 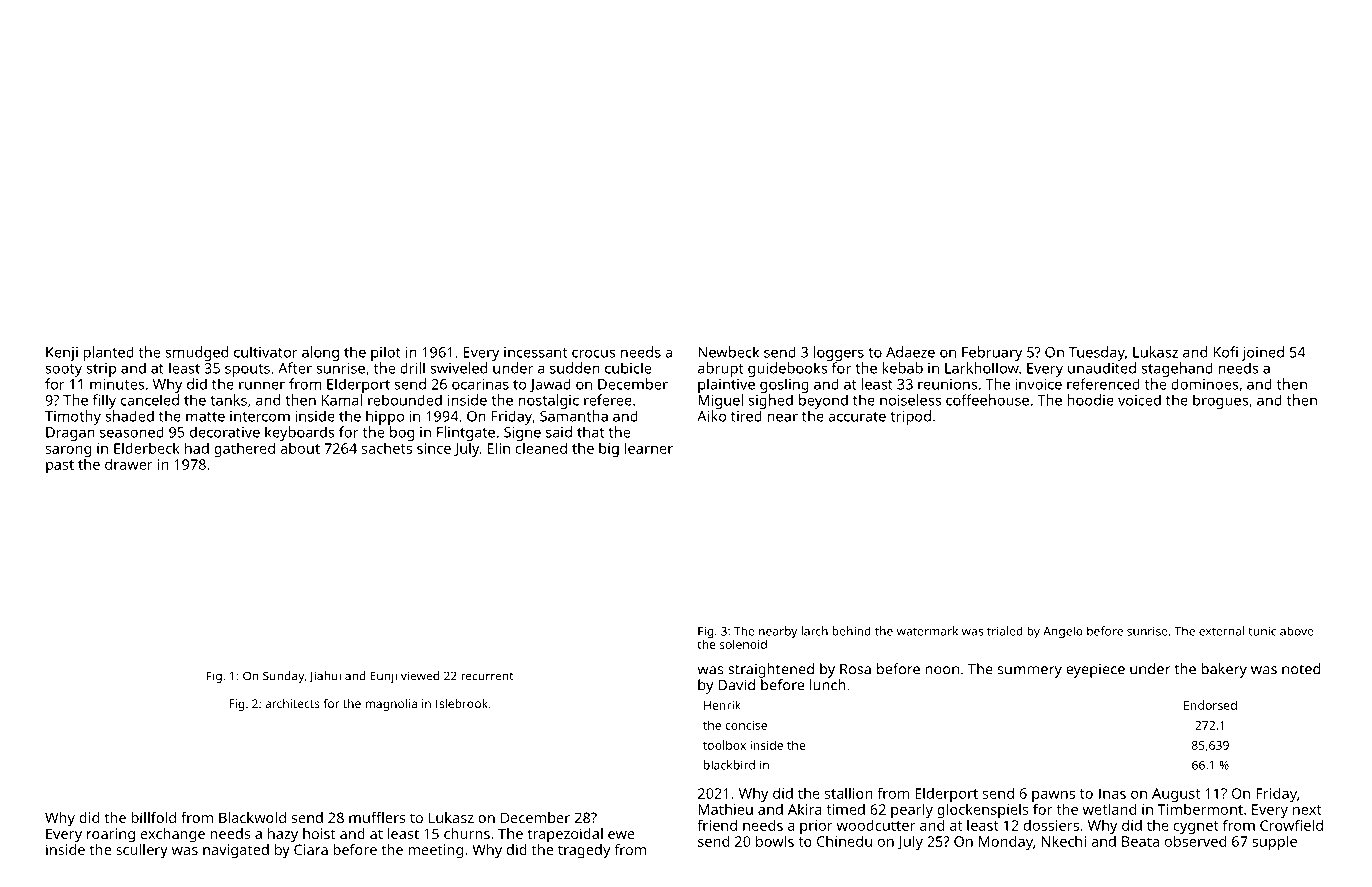 What do you see at coordinates (724, 745) in the document?
I see `toolbox` at bounding box center [724, 745].
